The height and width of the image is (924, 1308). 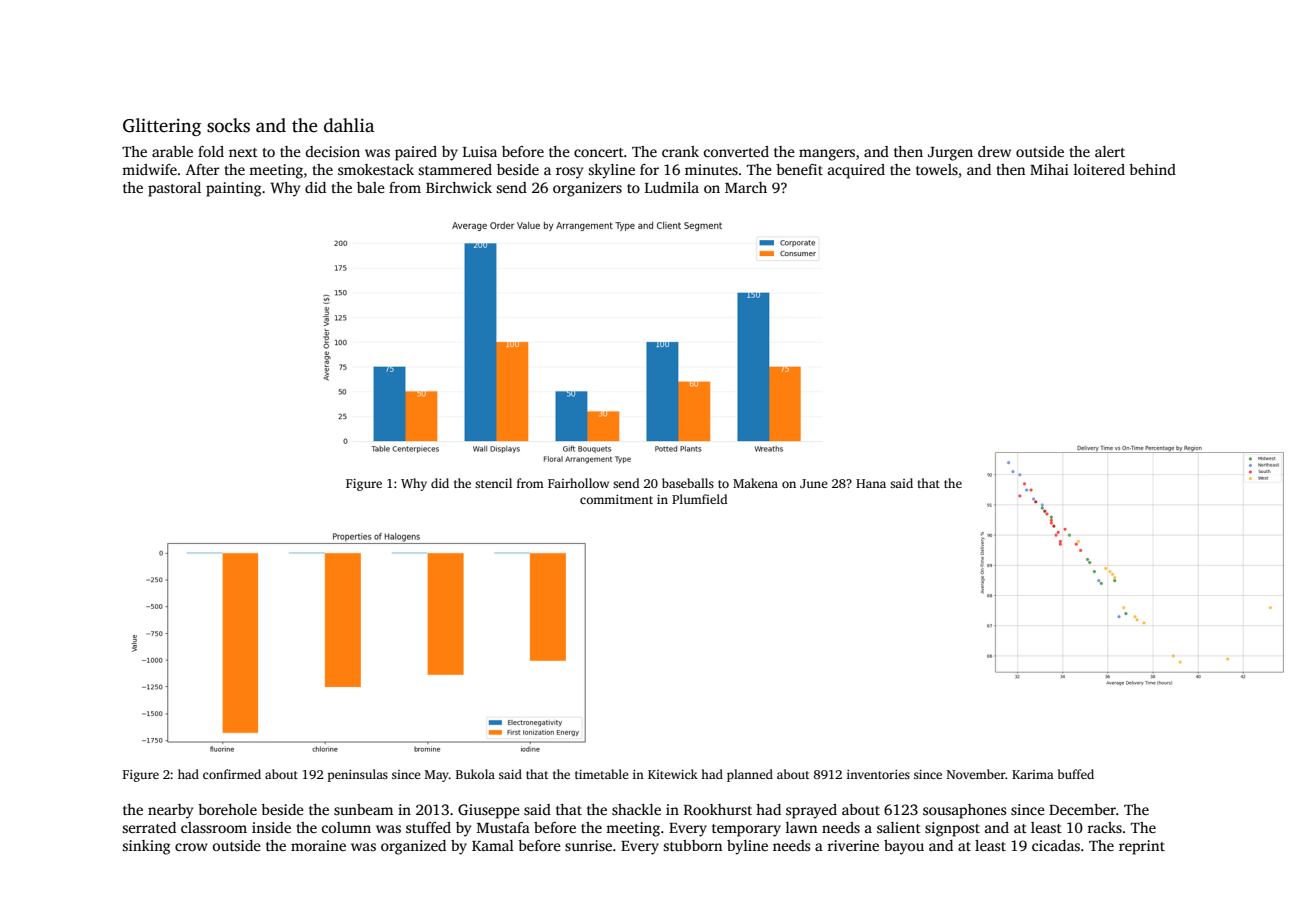 What do you see at coordinates (673, 774) in the image?
I see `Kitewick` at bounding box center [673, 774].
